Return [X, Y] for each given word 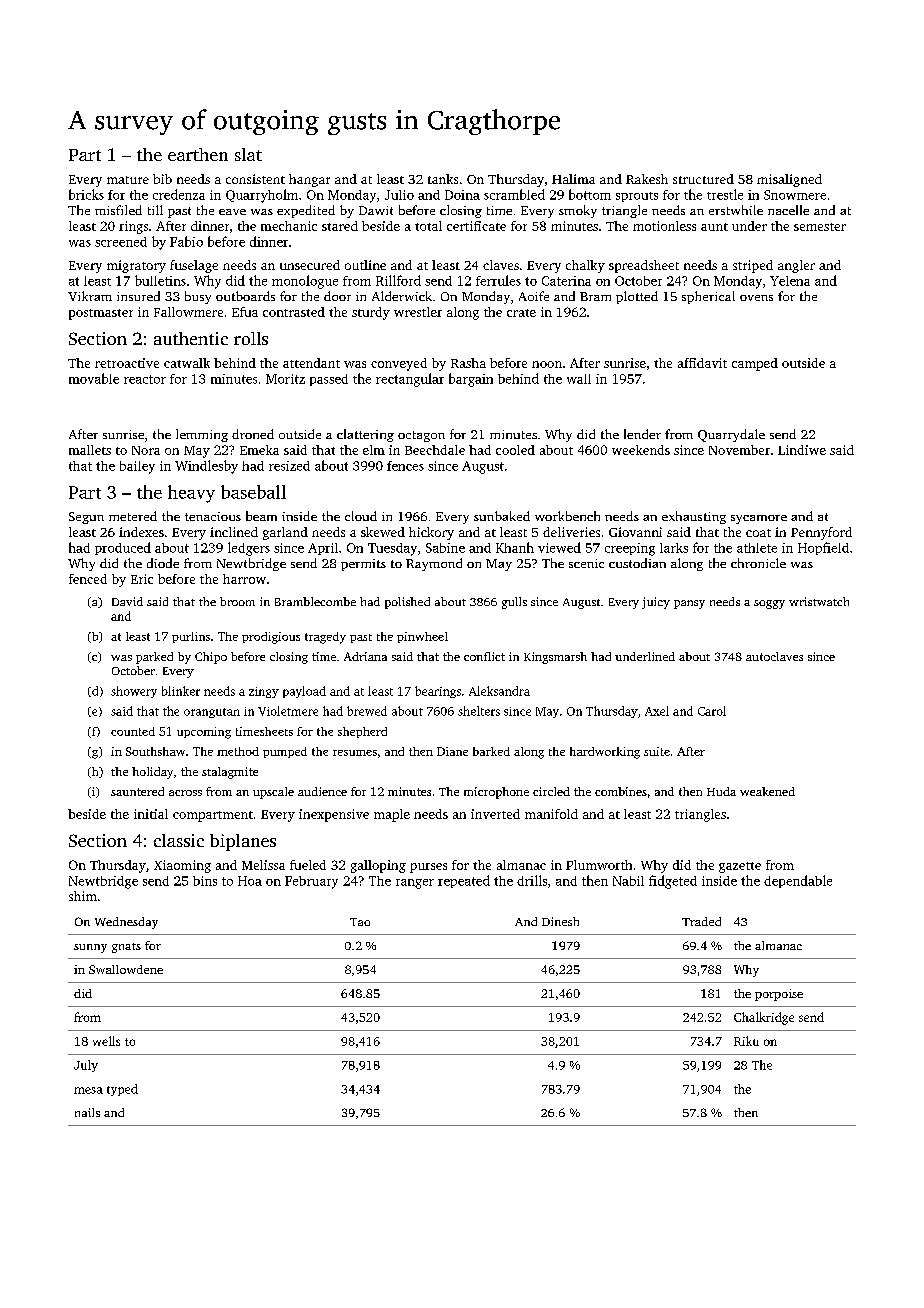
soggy [769, 604]
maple [392, 815]
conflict [484, 656]
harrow [244, 579]
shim [83, 896]
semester [820, 227]
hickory [431, 533]
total [428, 226]
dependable [798, 881]
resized [289, 466]
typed [122, 1090]
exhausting [694, 517]
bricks [86, 194]
